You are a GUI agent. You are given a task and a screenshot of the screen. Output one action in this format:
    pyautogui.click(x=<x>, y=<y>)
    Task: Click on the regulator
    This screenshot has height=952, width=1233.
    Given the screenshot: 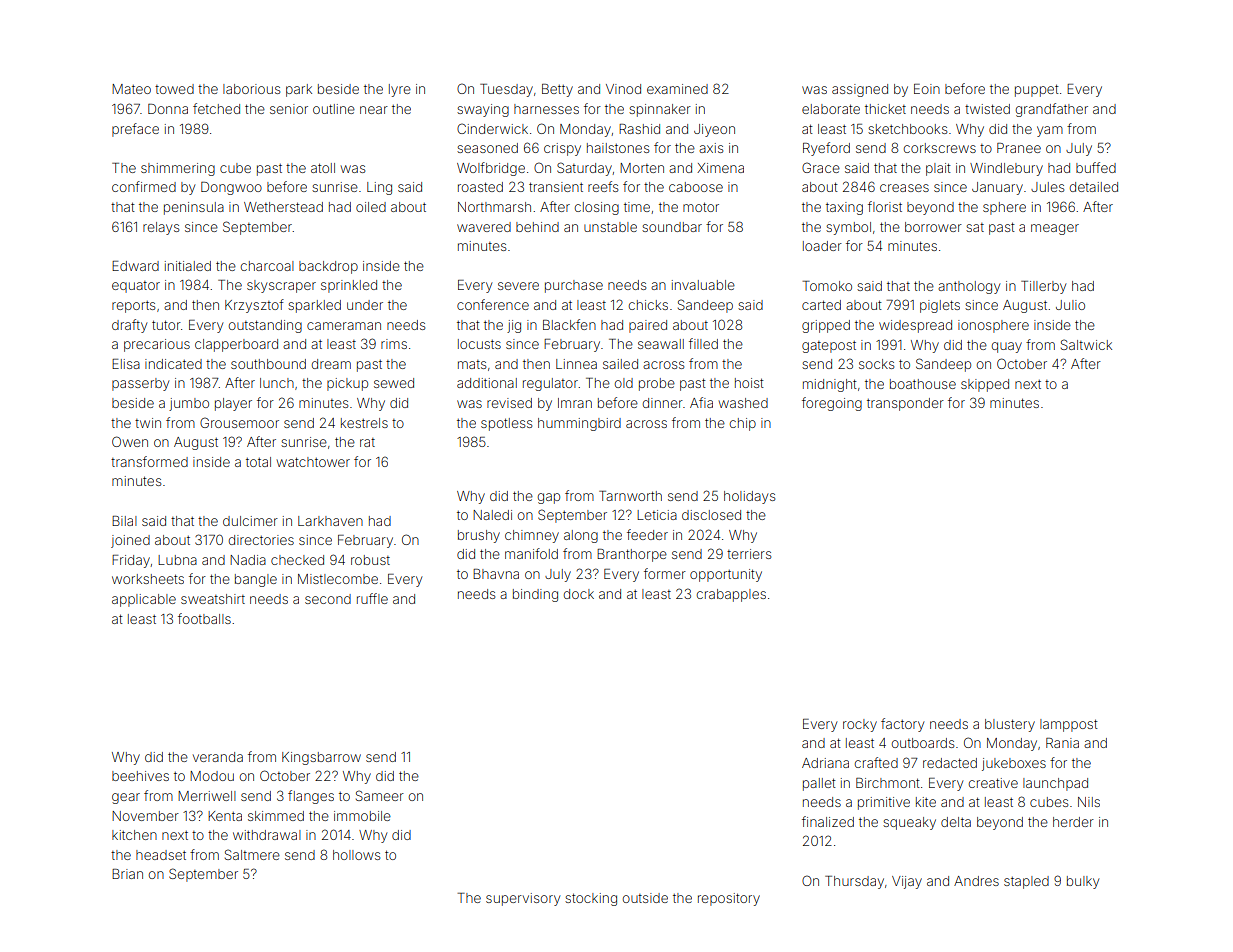 What is the action you would take?
    pyautogui.click(x=550, y=384)
